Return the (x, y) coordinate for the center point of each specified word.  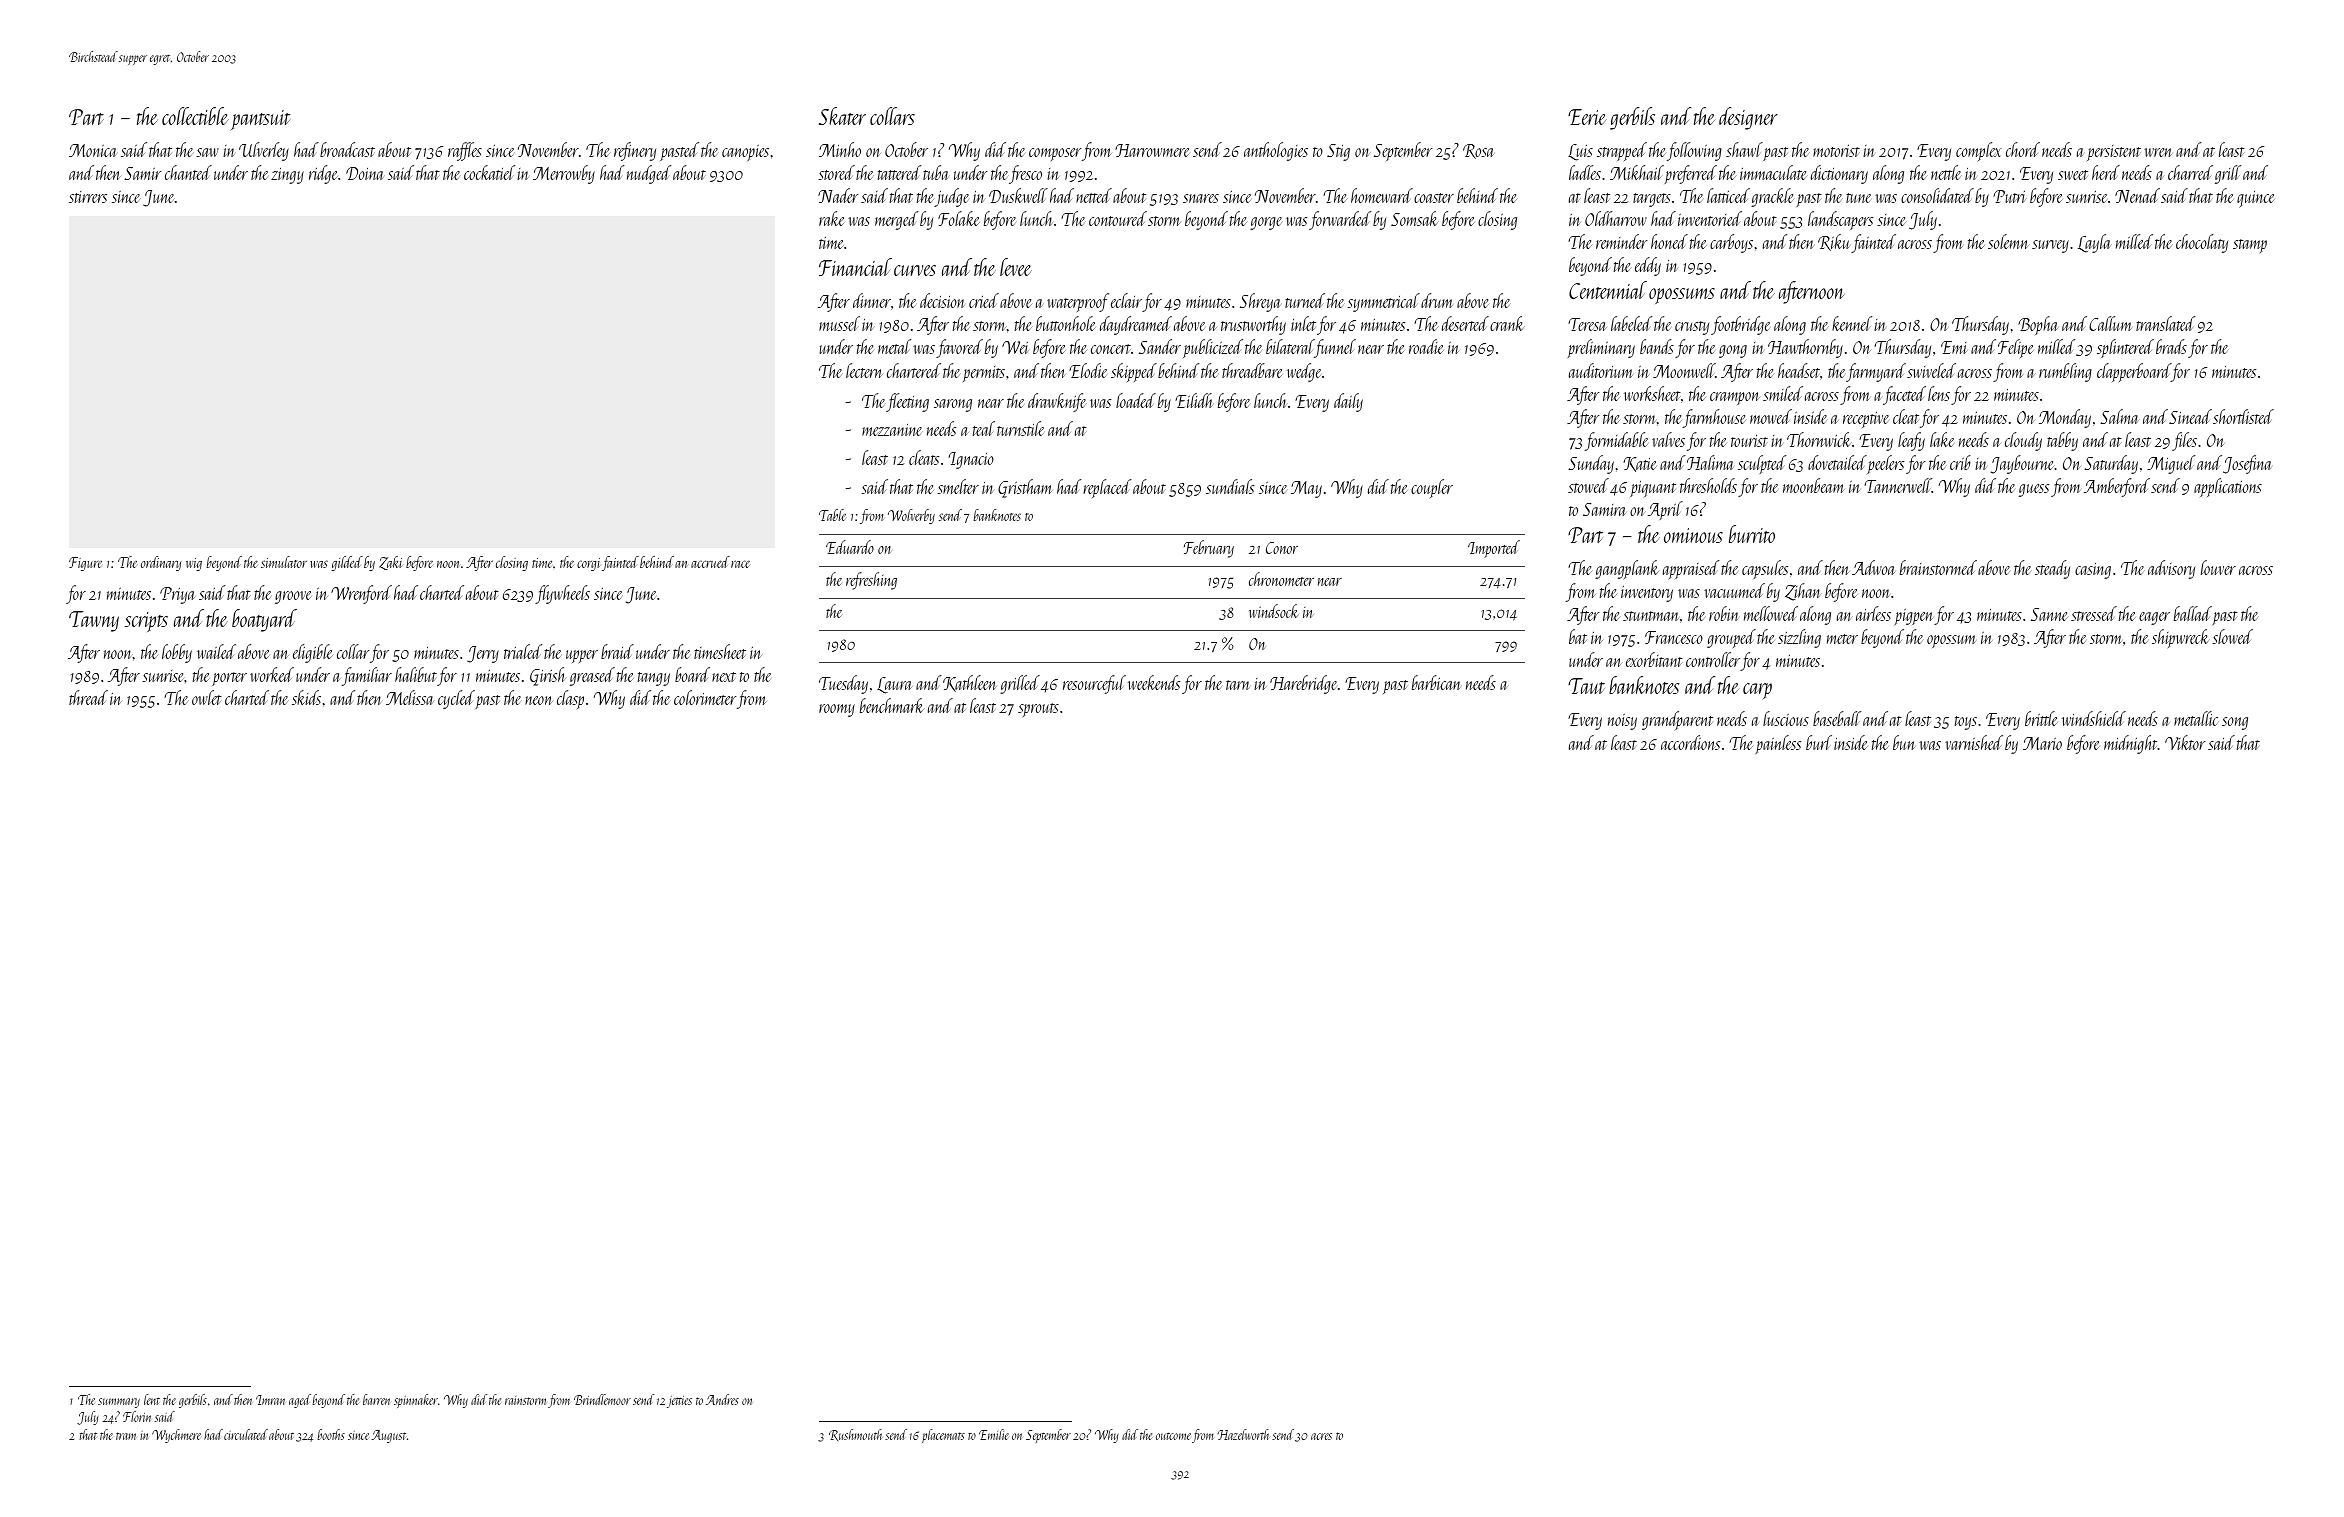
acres (1321, 1436)
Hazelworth (1243, 1434)
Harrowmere (1152, 150)
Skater (842, 116)
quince (2256, 199)
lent (152, 1399)
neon (539, 700)
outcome (1173, 1436)
